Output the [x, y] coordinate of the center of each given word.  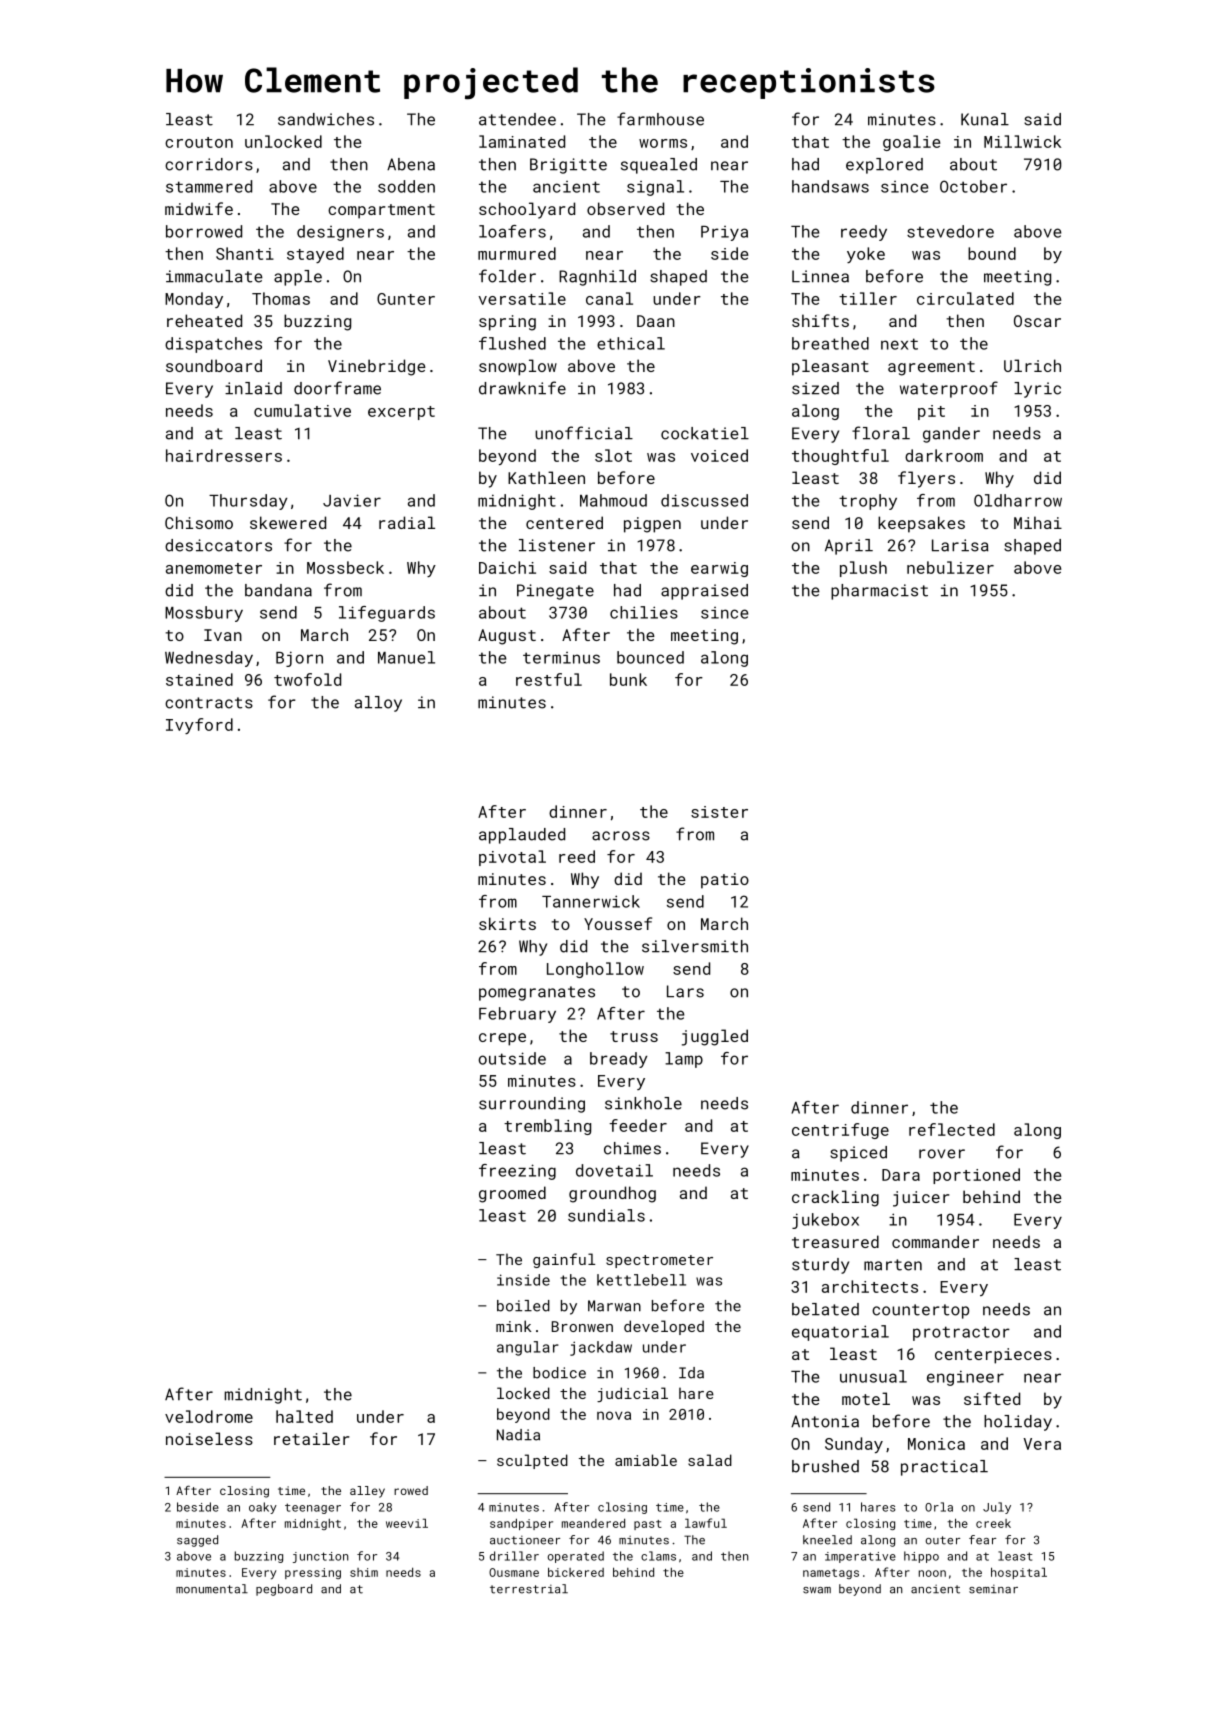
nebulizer [950, 567]
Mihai [1038, 522]
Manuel [406, 657]
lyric [1037, 390]
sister [719, 812]
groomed [512, 1194]
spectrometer [659, 1261]
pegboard [284, 1590]
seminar [993, 1589]
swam [817, 1590]
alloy [378, 704]
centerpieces [993, 1356]
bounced [650, 657]
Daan [656, 321]
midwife [199, 208]
